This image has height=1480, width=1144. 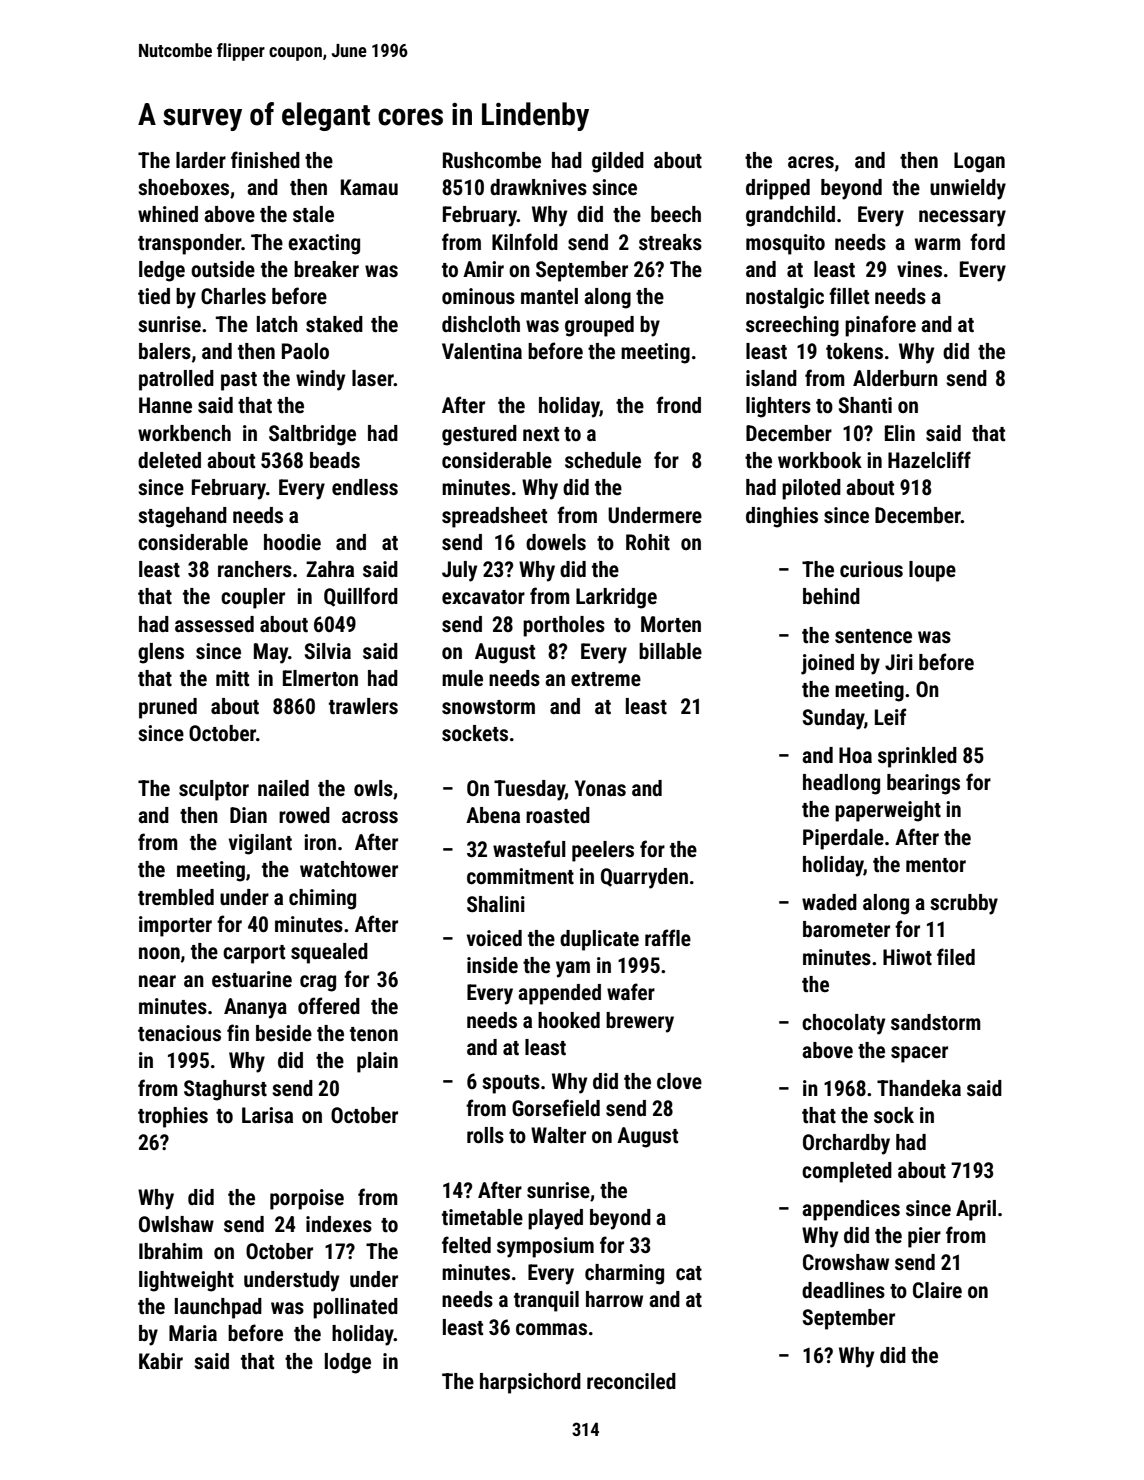 I want to click on transponder, so click(x=189, y=244).
